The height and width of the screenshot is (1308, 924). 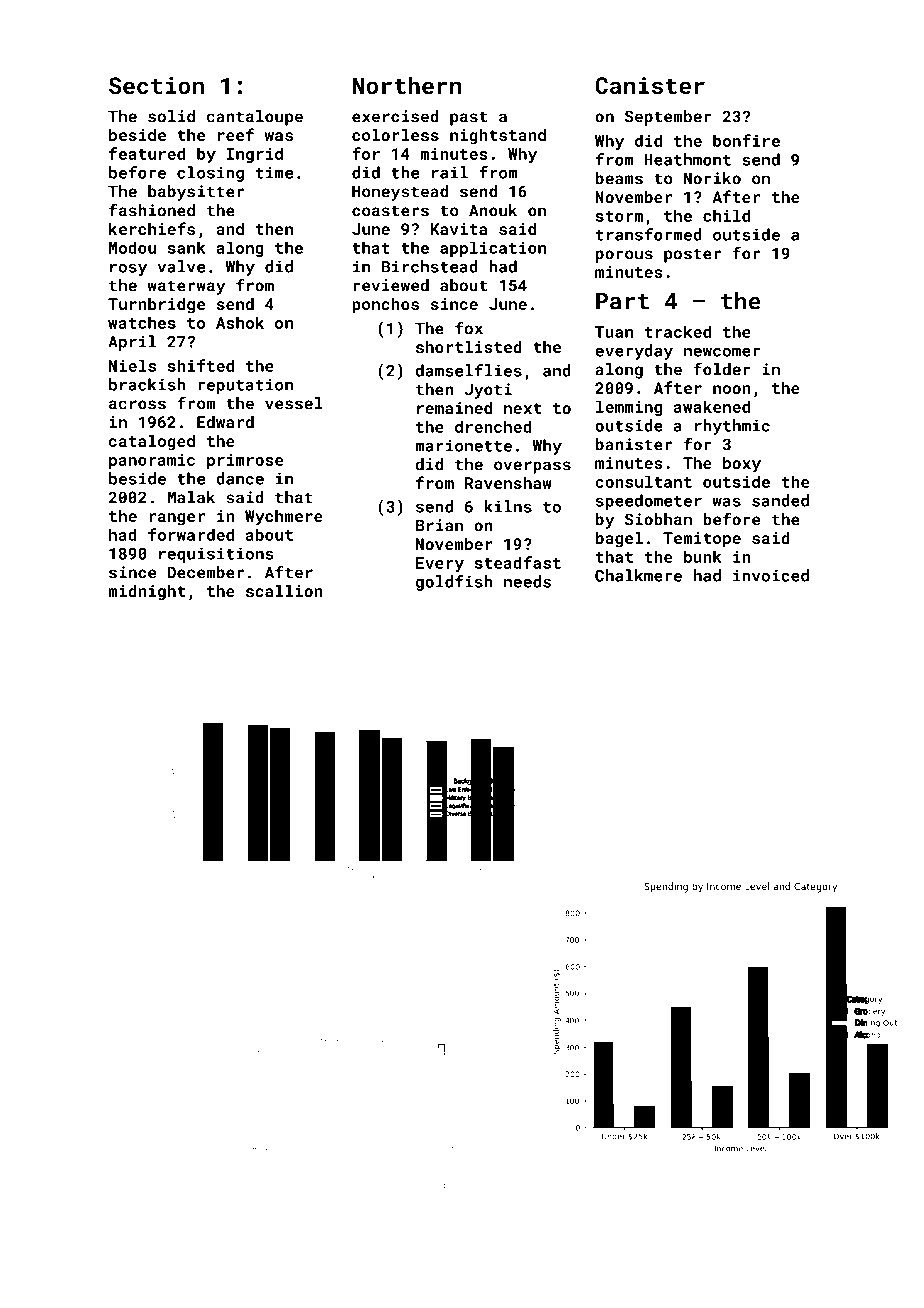 What do you see at coordinates (469, 328) in the screenshot?
I see `fox` at bounding box center [469, 328].
